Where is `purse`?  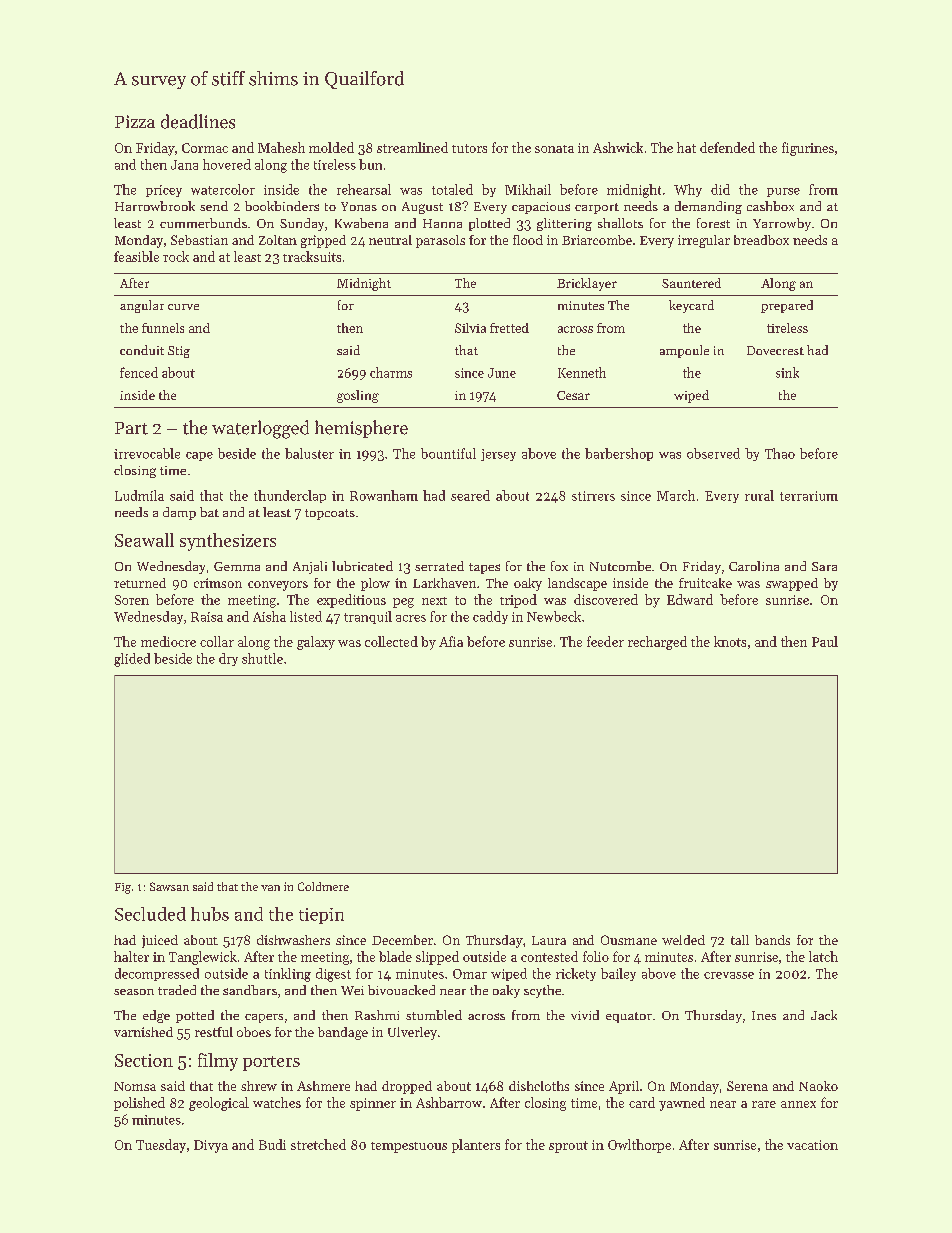 purse is located at coordinates (783, 192).
